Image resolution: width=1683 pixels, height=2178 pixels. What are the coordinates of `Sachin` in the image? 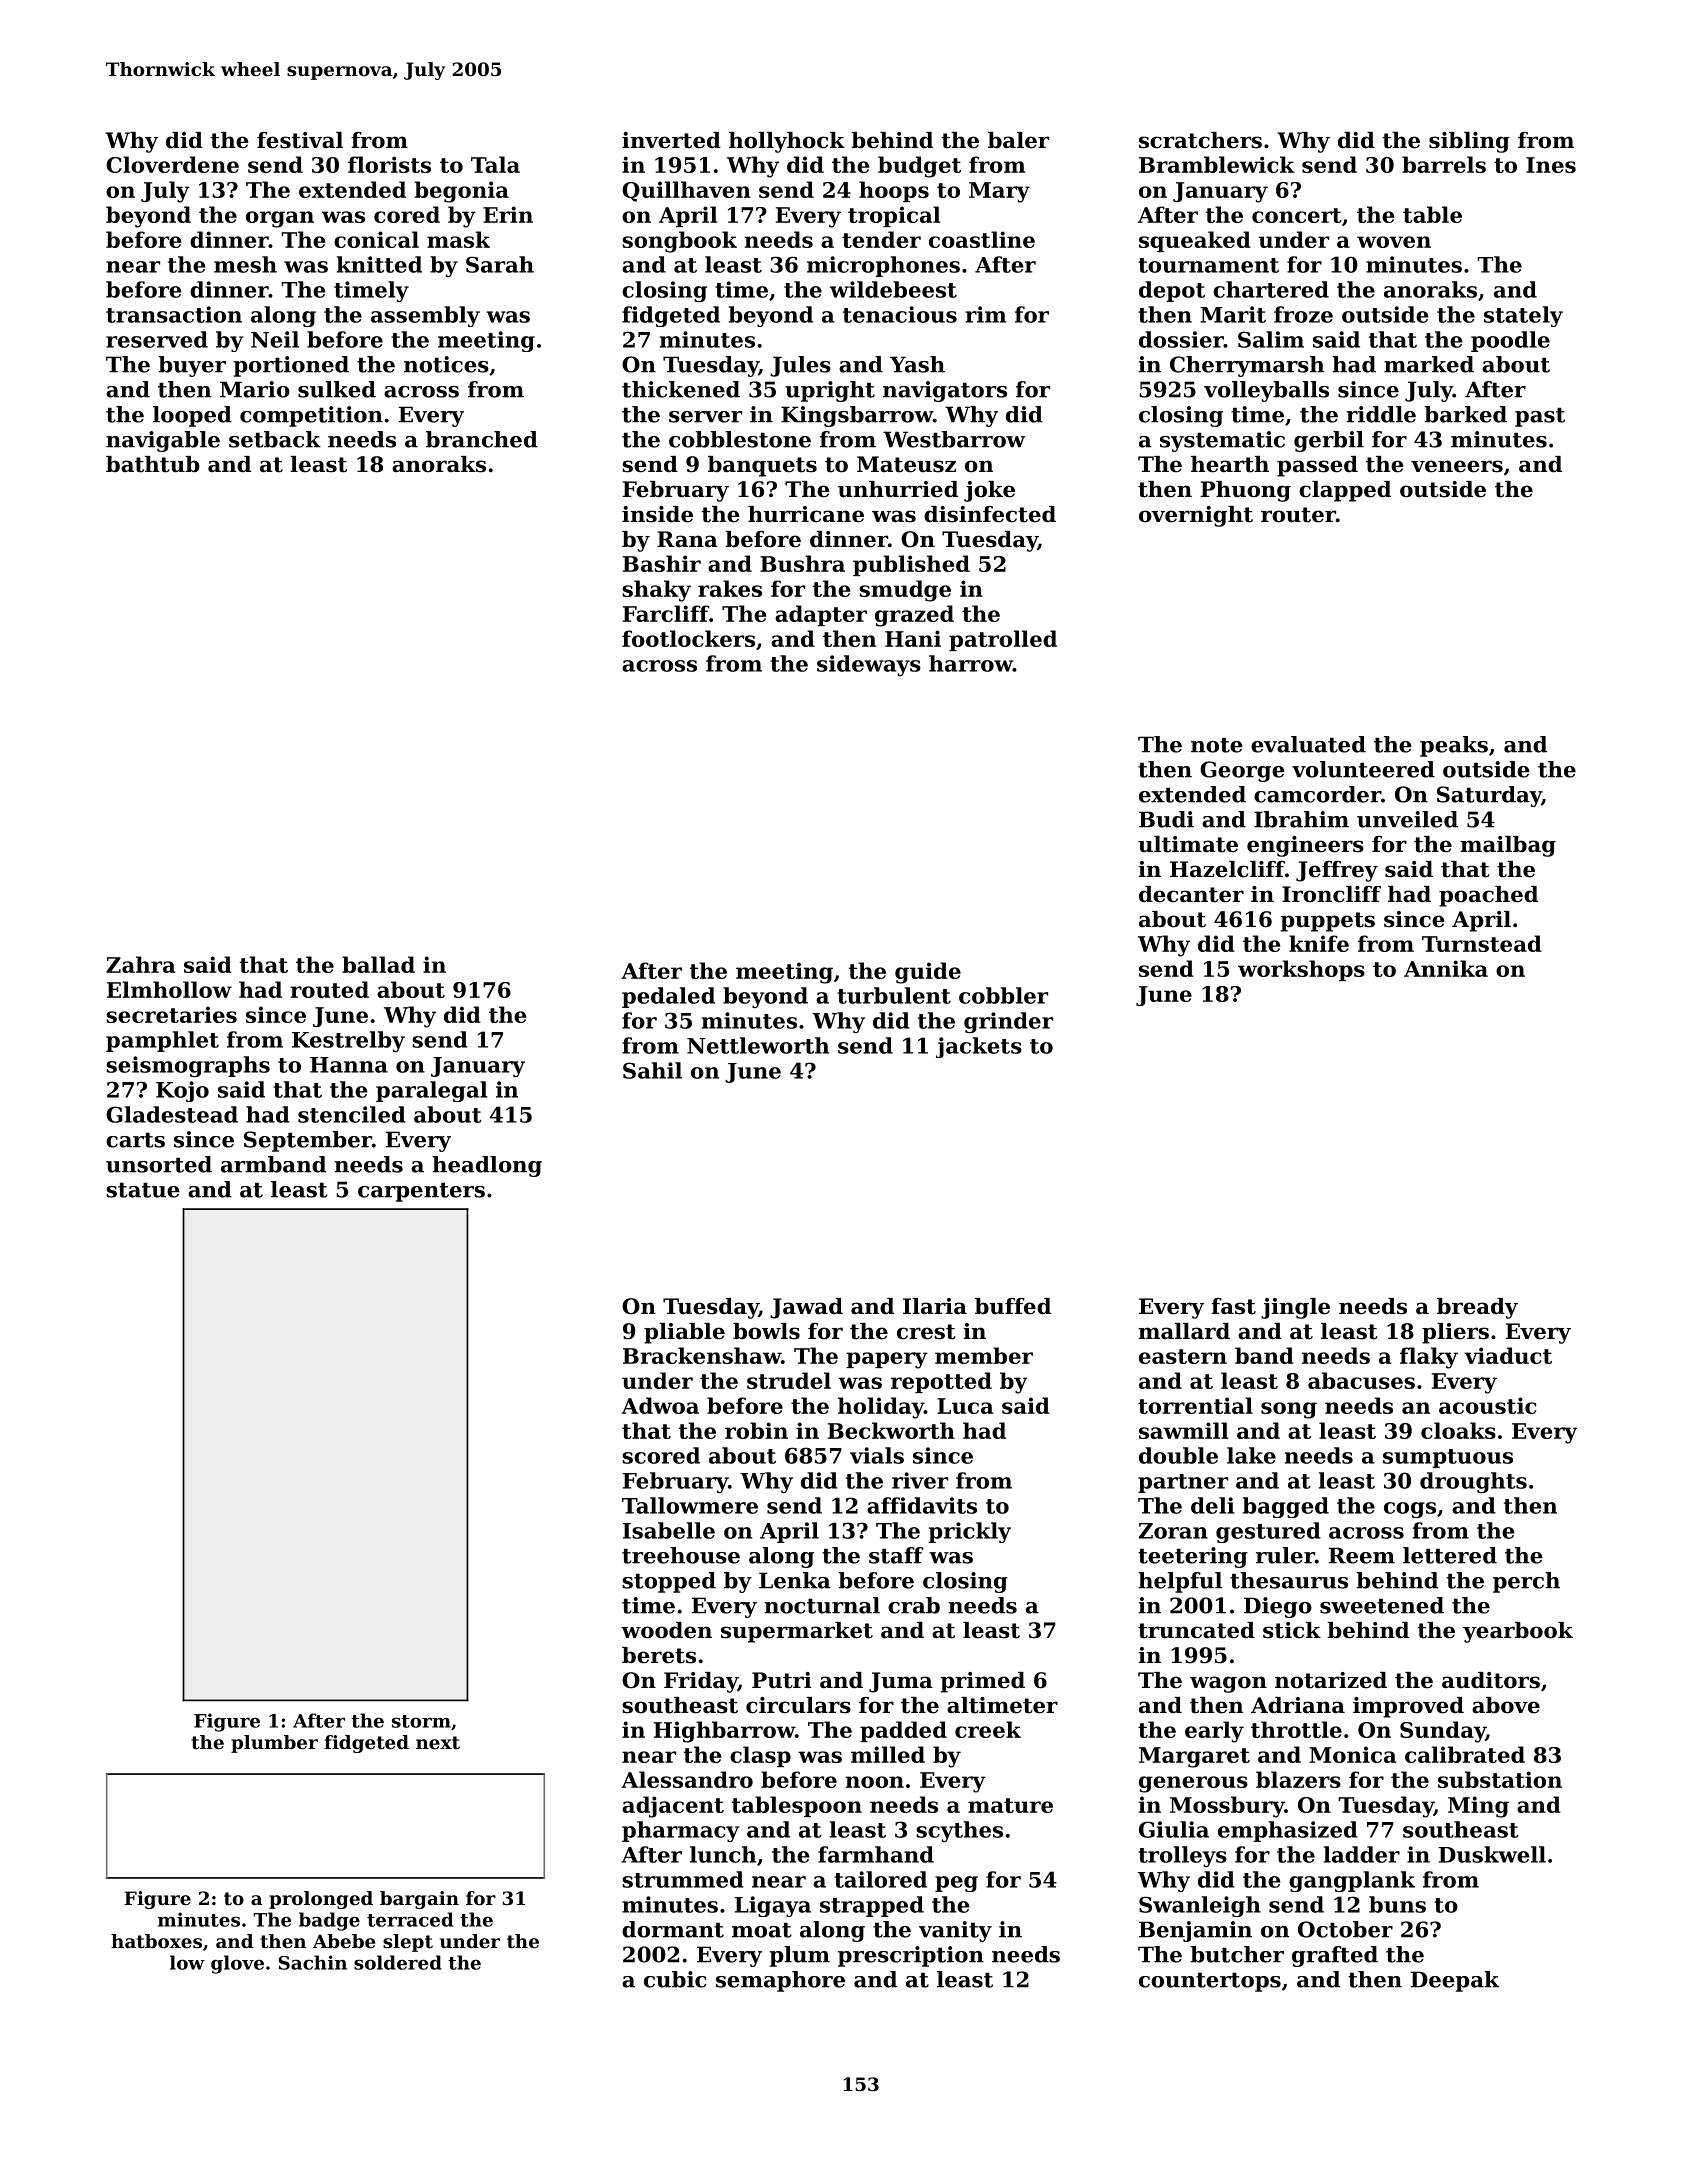 It's located at (313, 1962).
